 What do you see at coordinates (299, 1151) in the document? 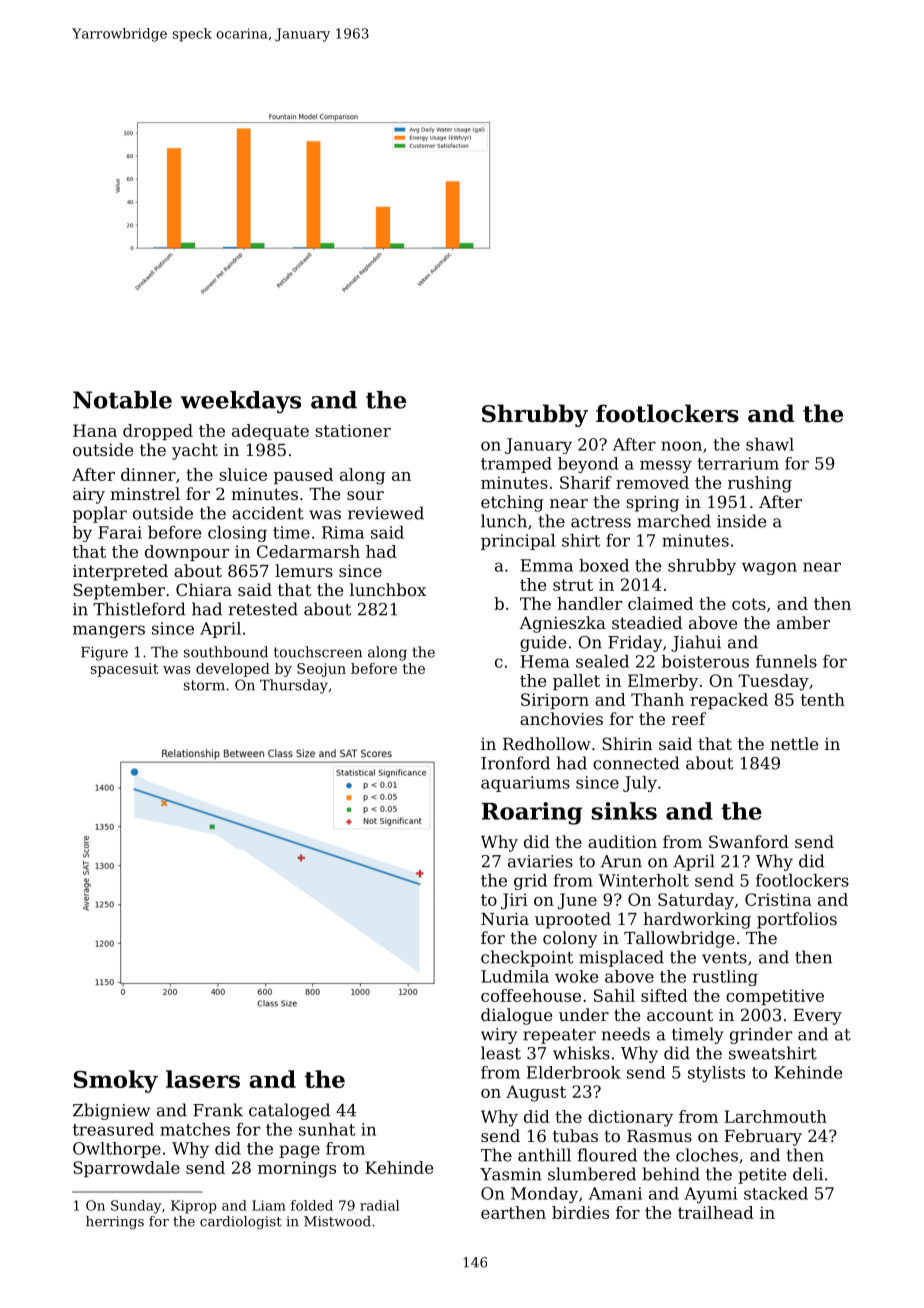
I see `page` at bounding box center [299, 1151].
